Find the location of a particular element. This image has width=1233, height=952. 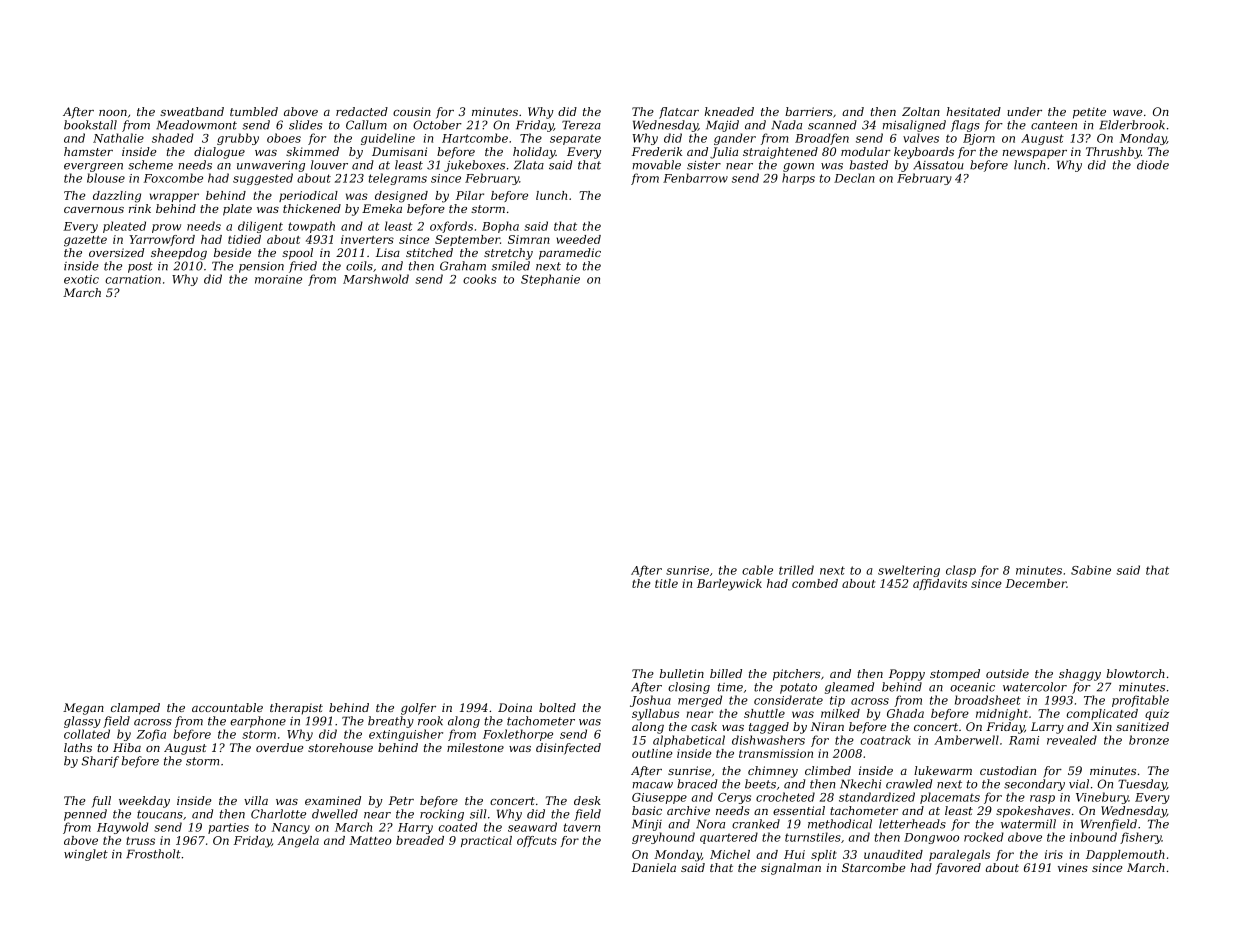

full is located at coordinates (101, 802).
